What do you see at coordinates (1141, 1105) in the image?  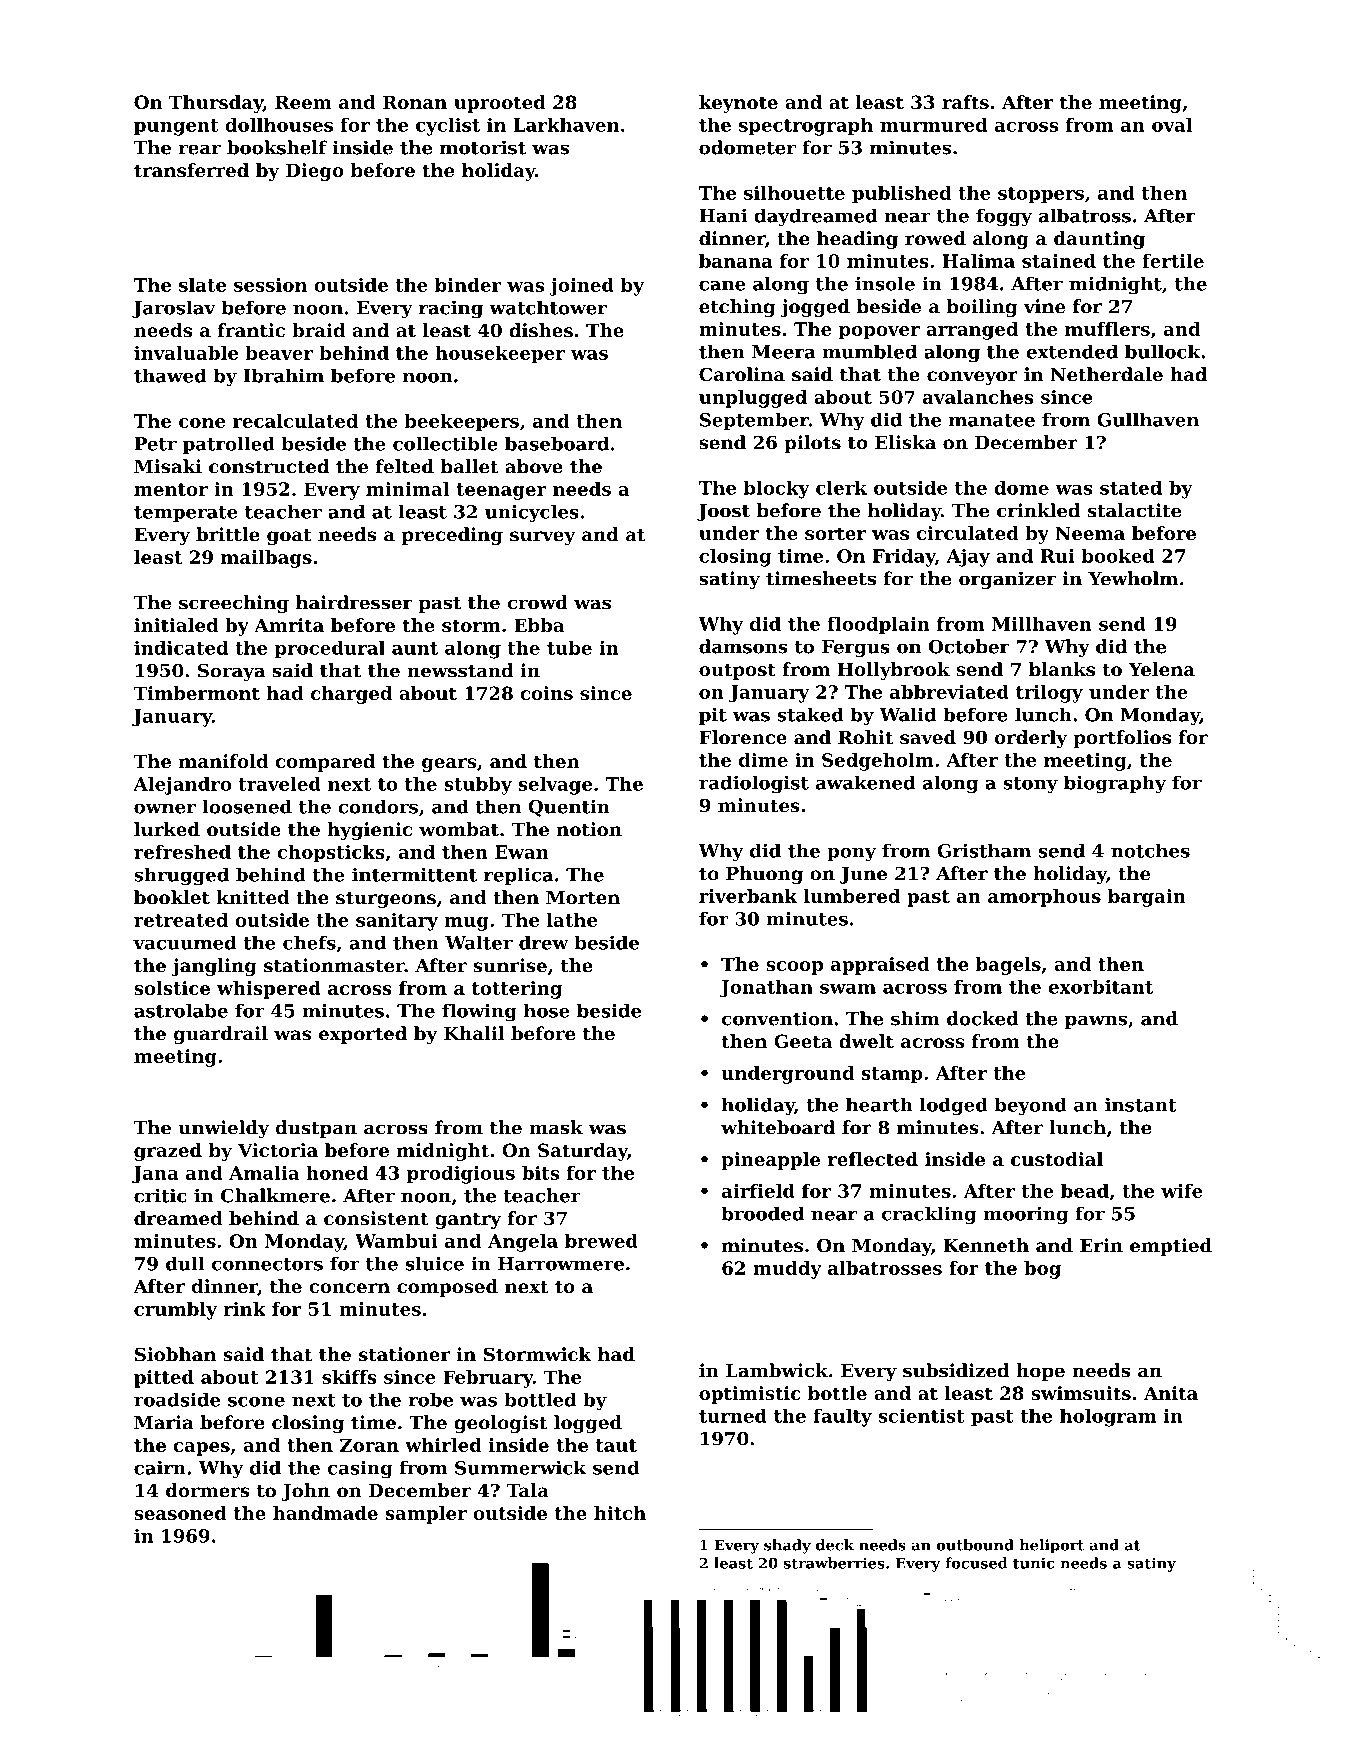 I see `instant` at bounding box center [1141, 1105].
